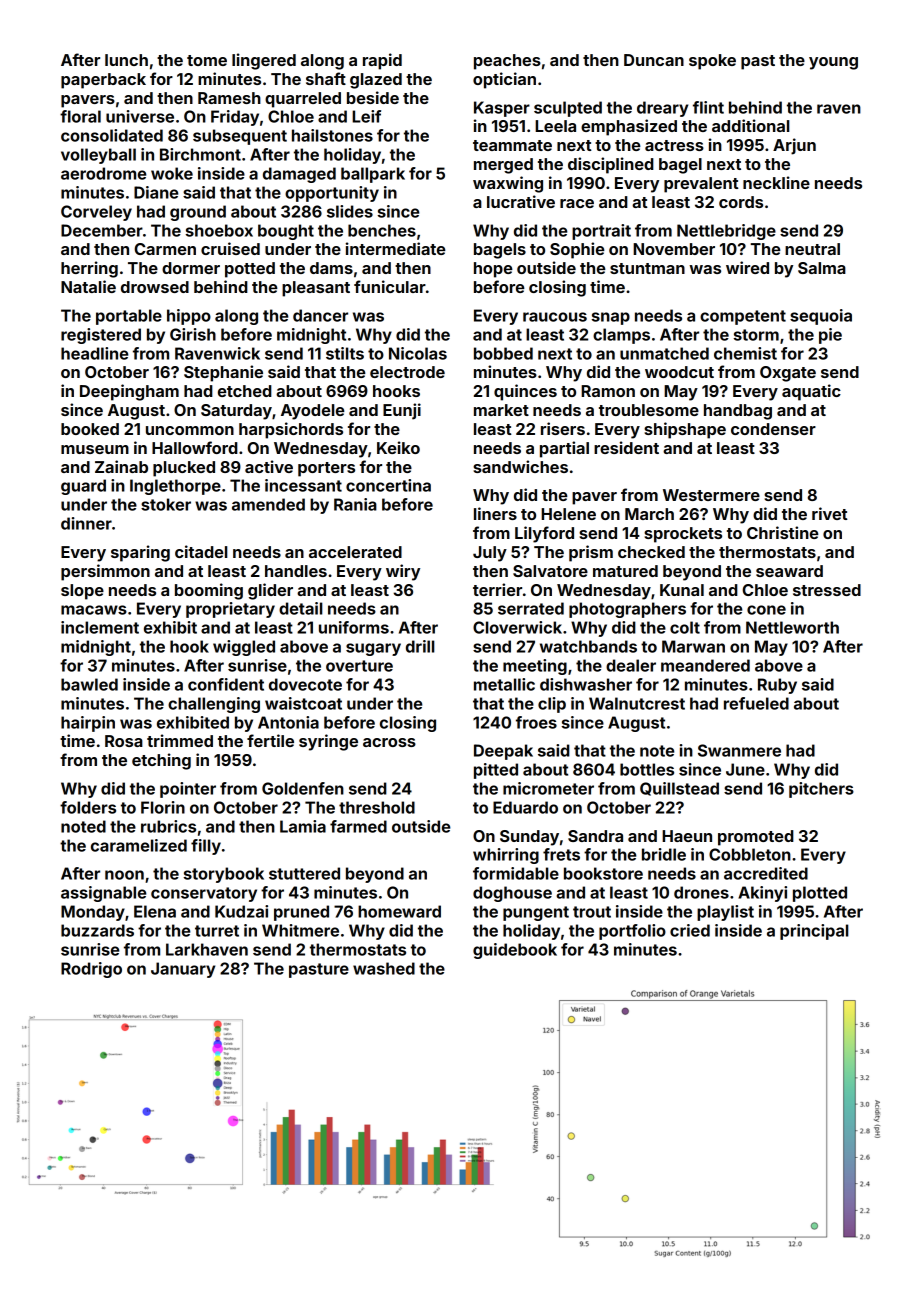  What do you see at coordinates (682, 590) in the document?
I see `Kunal` at bounding box center [682, 590].
